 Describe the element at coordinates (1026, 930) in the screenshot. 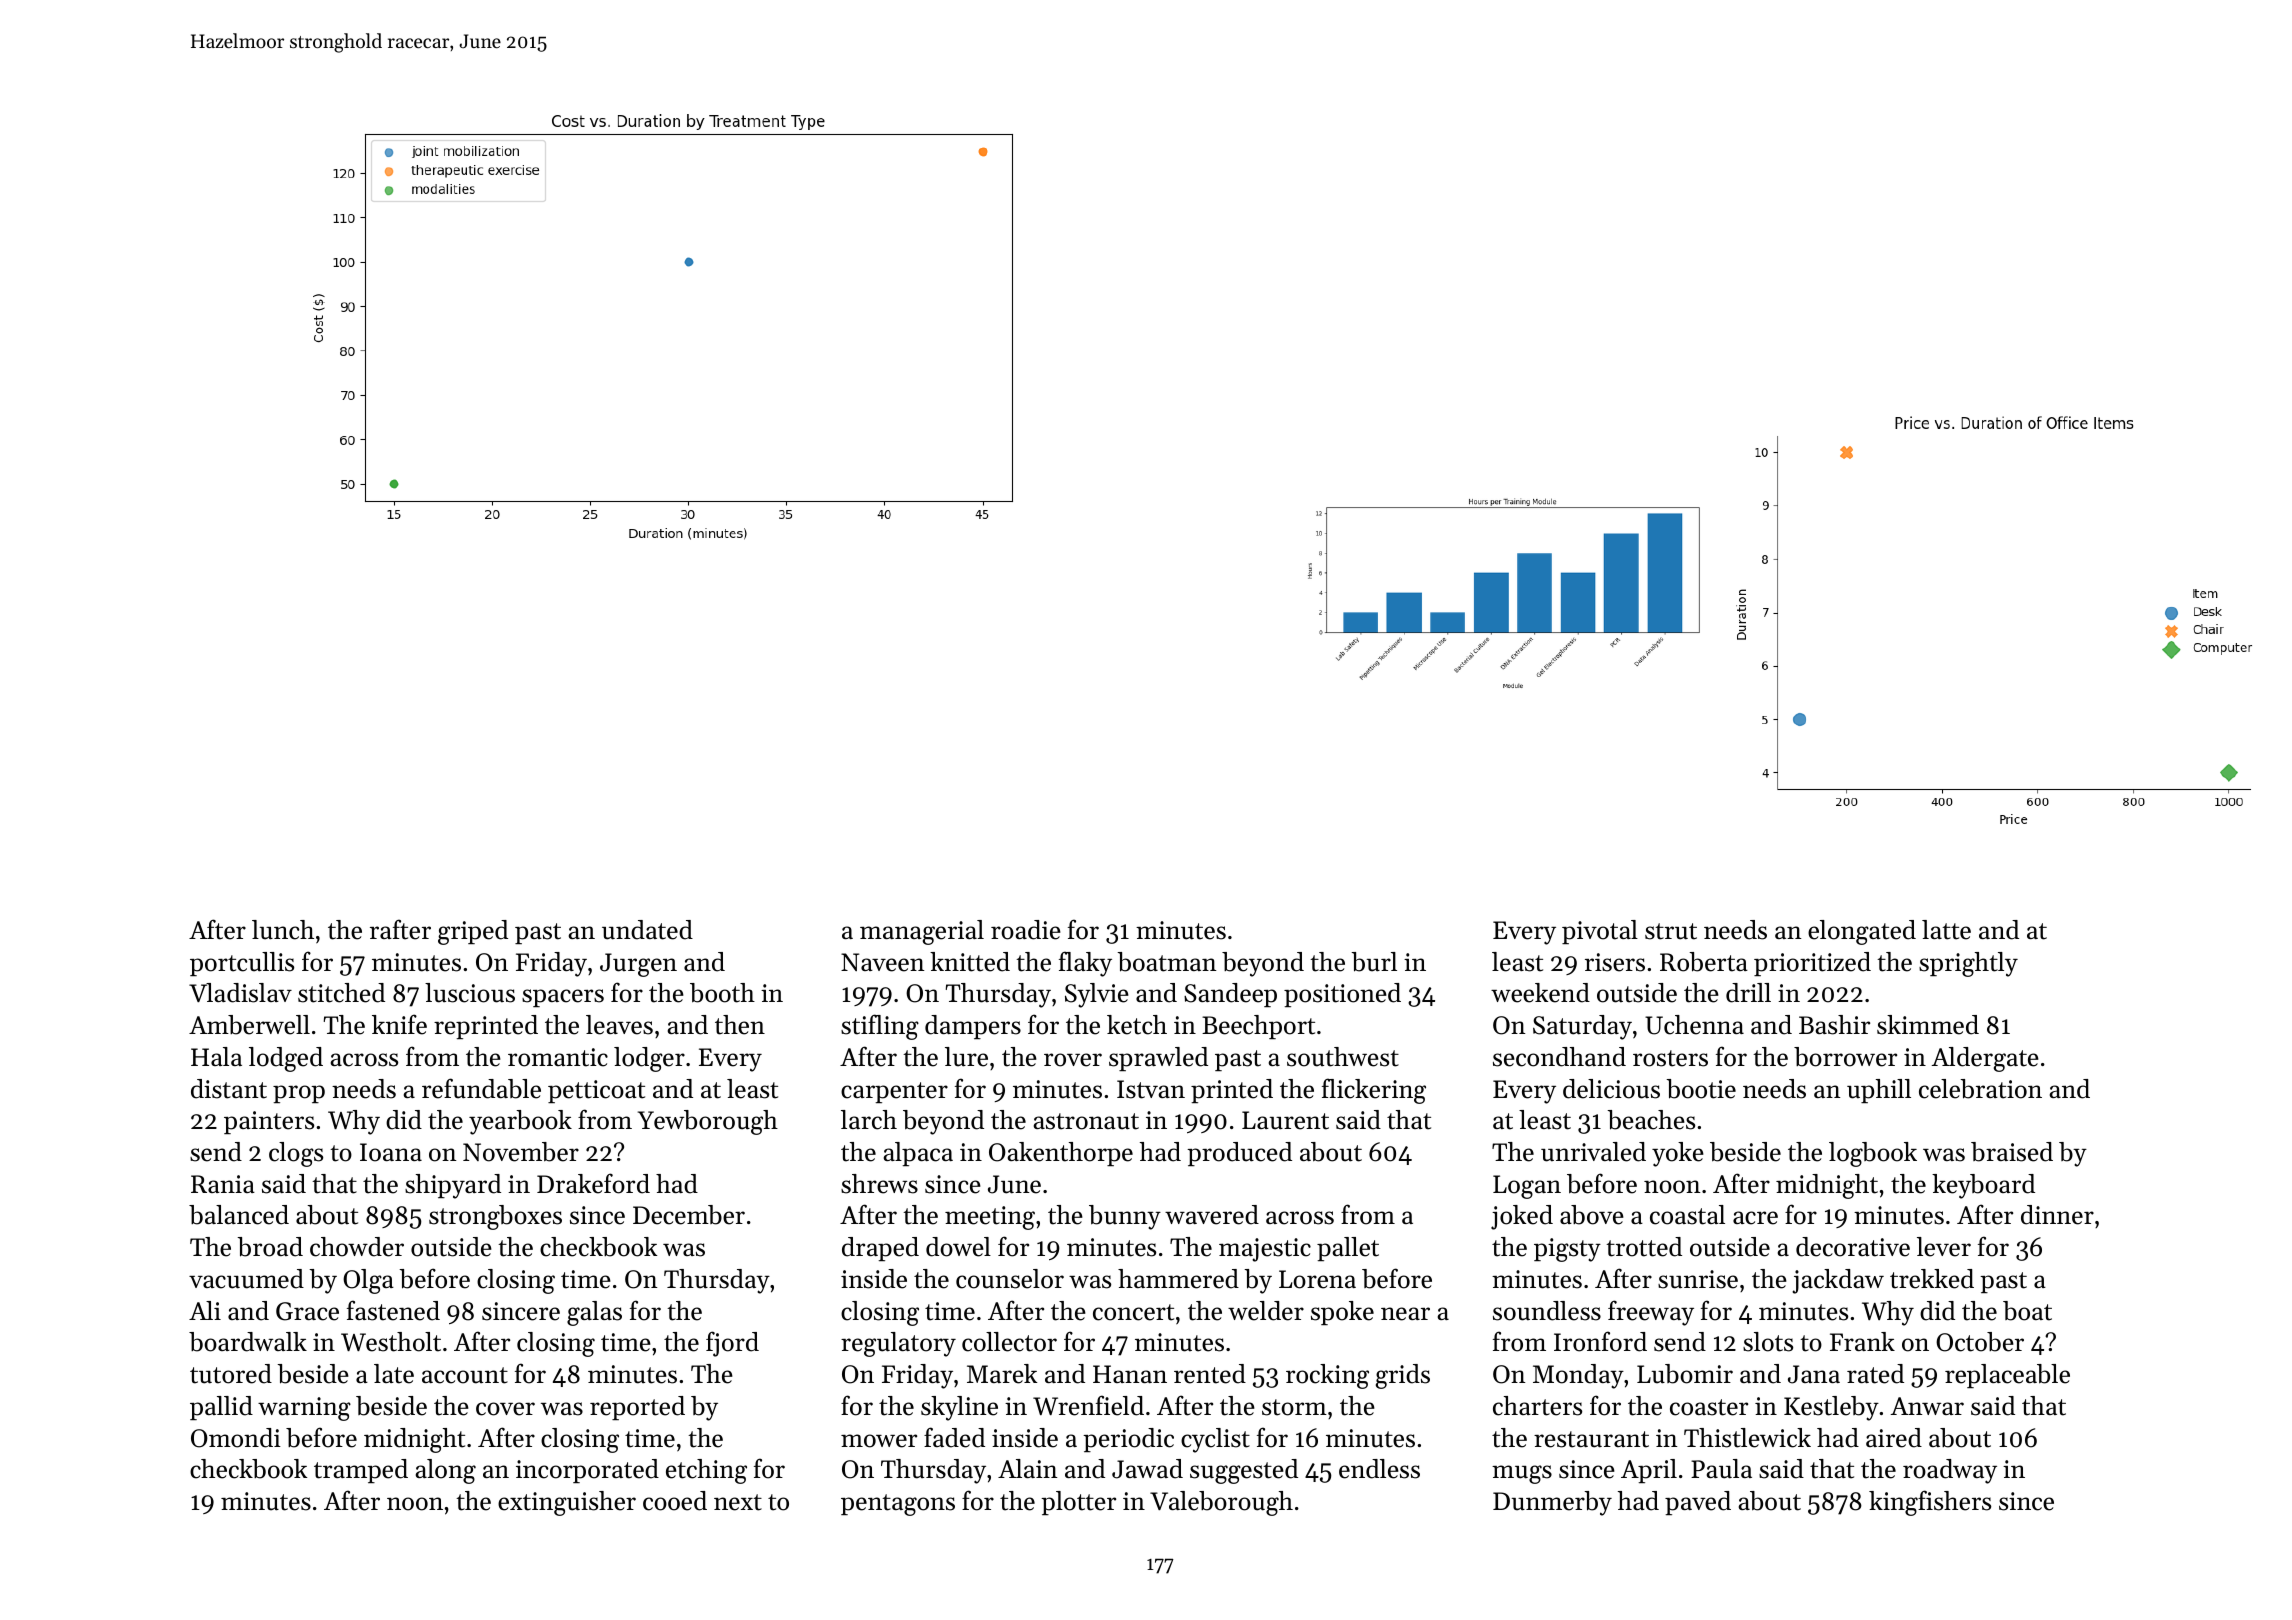

I see `roadie` at that location.
